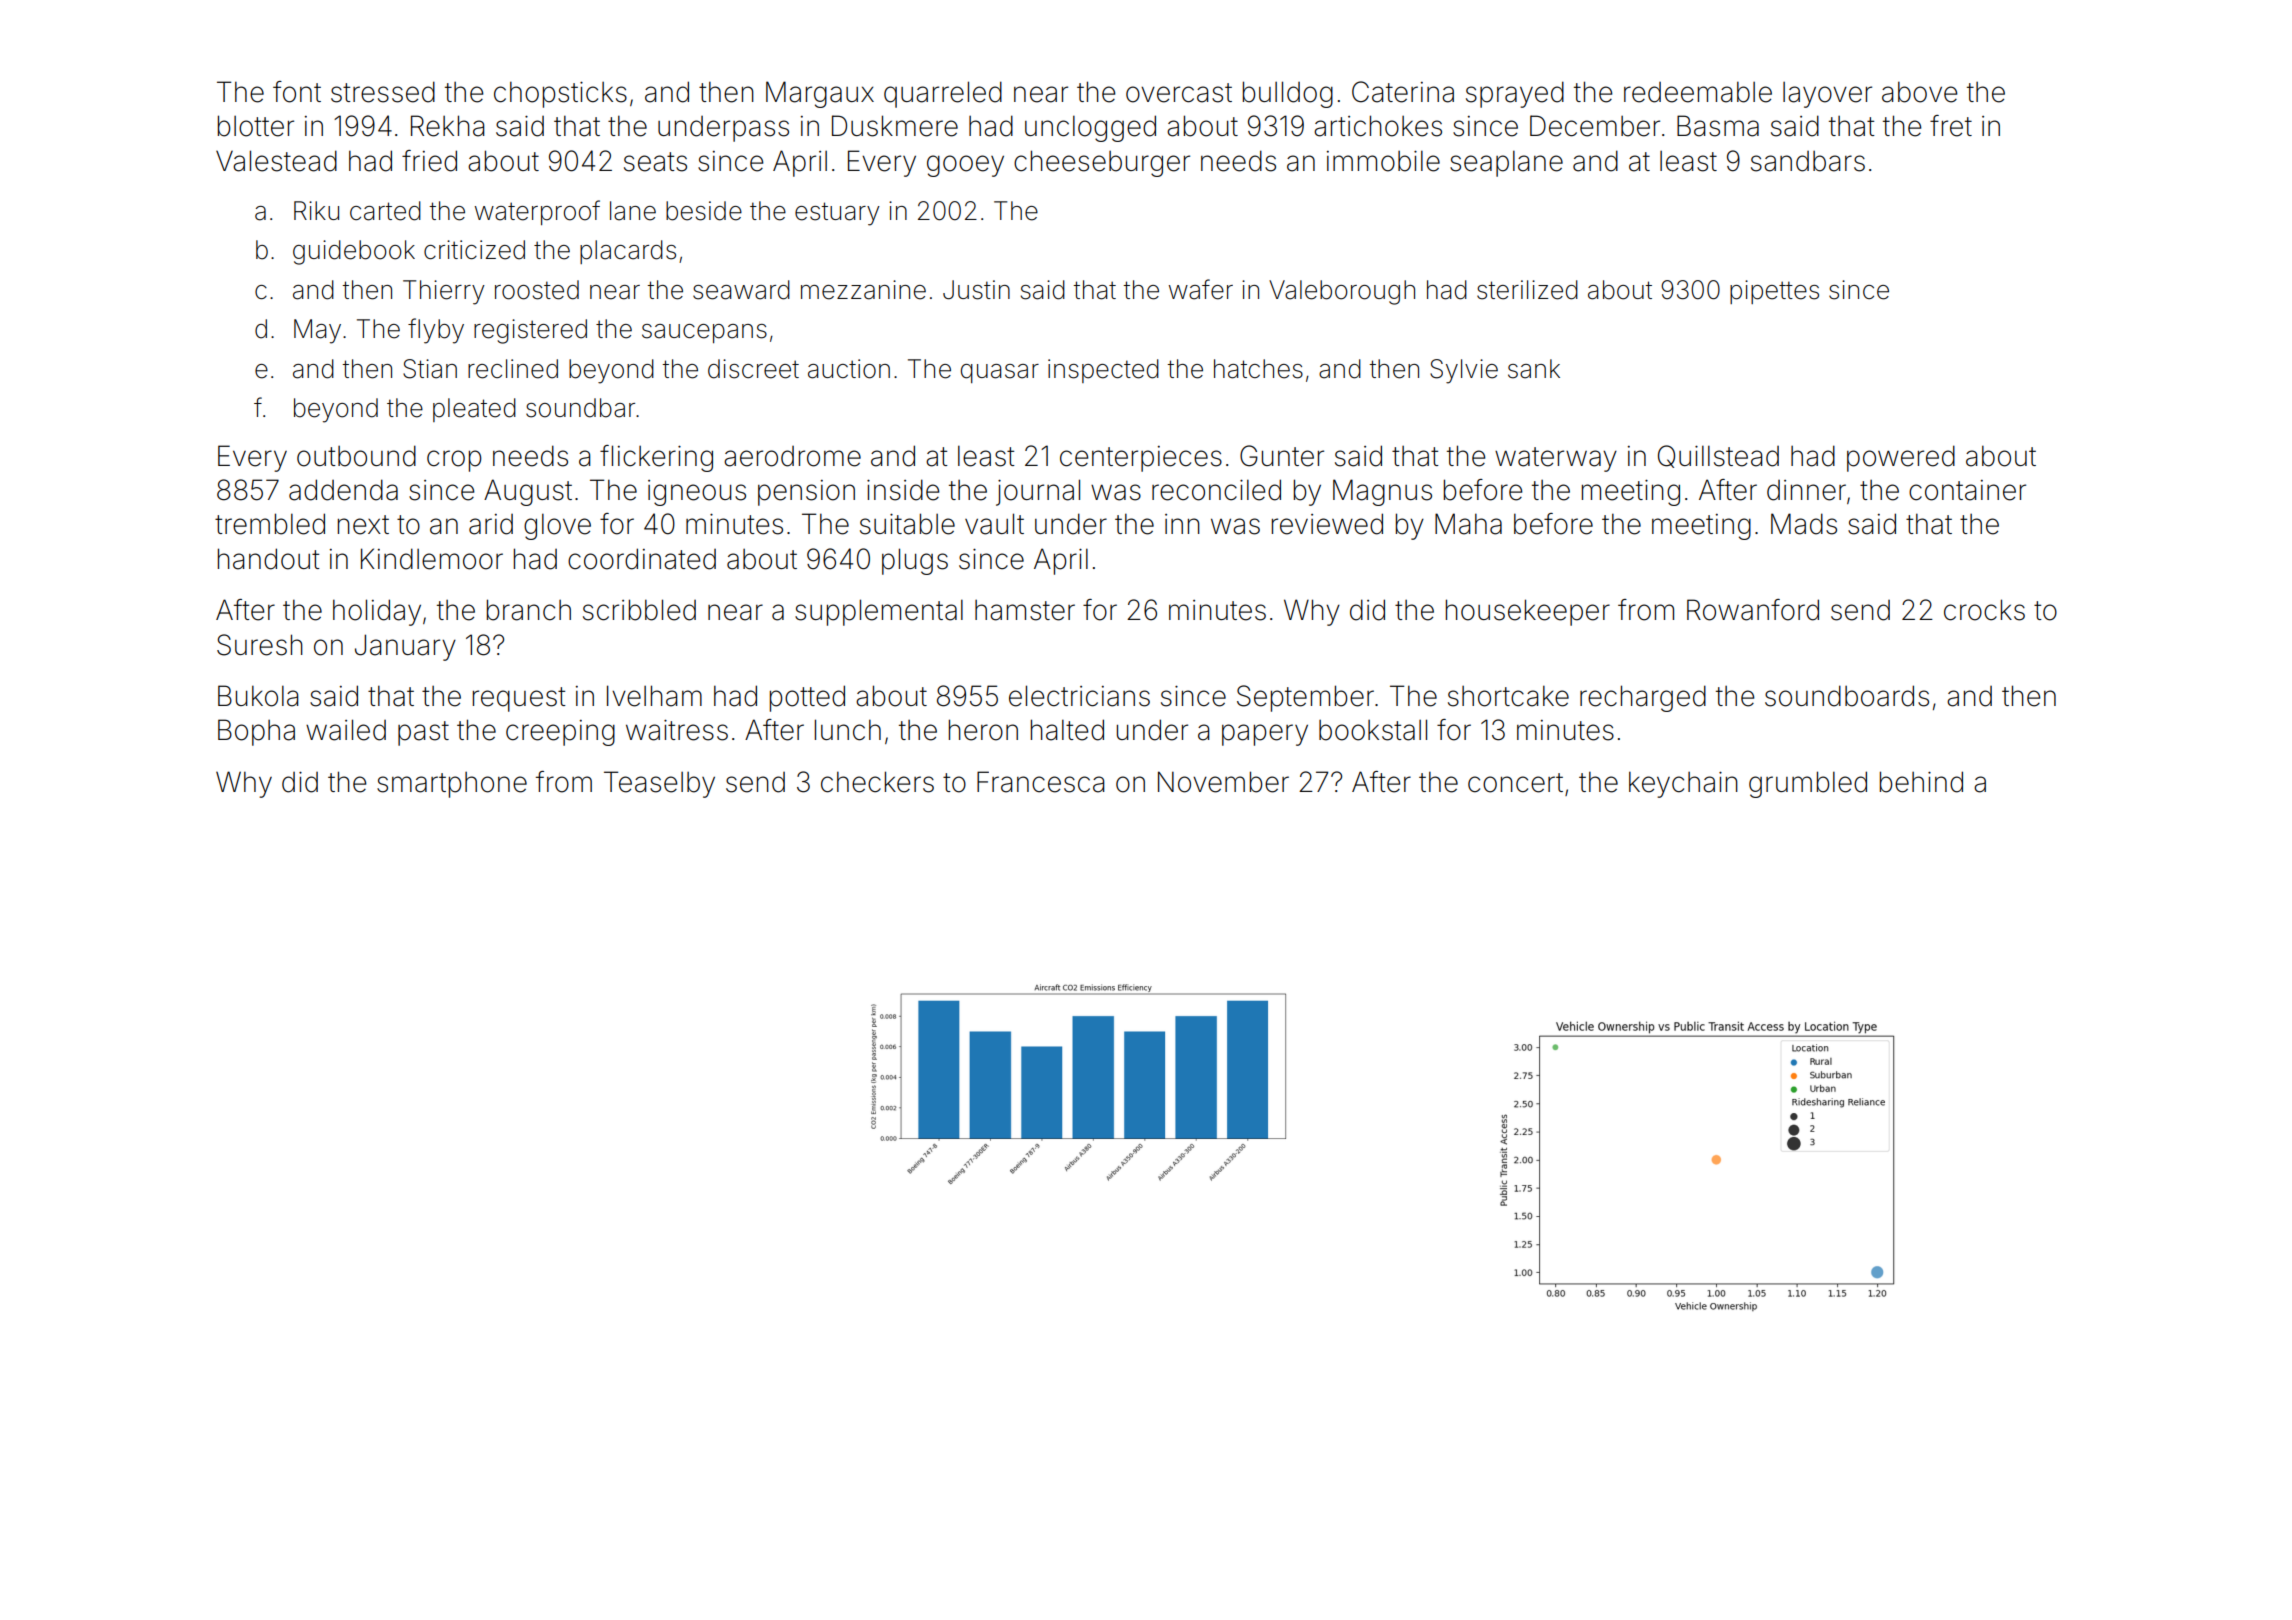 This document has width=2292, height=1620. What do you see at coordinates (837, 214) in the document?
I see `estuary` at bounding box center [837, 214].
